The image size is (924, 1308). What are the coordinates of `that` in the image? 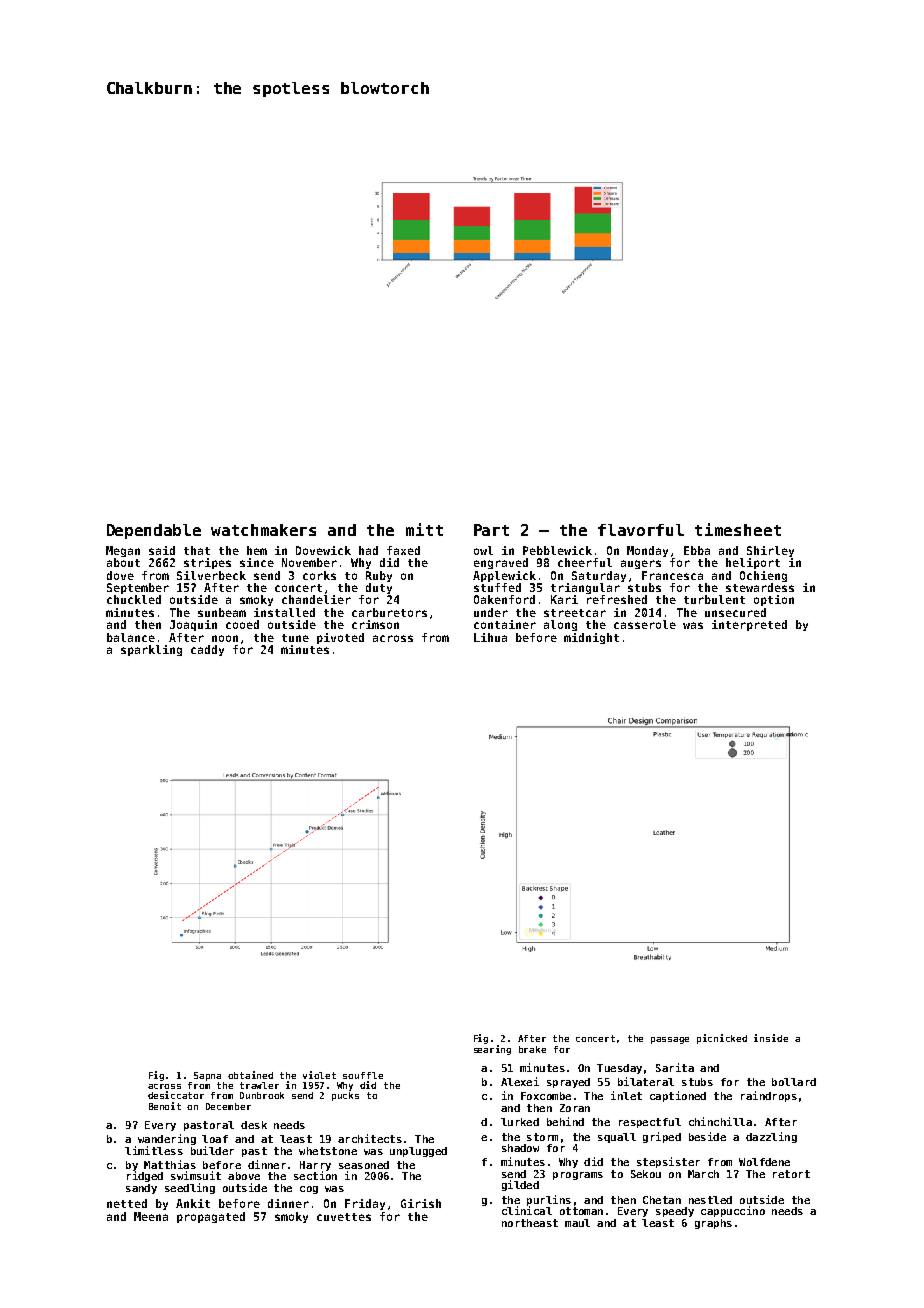 It's located at (197, 550).
